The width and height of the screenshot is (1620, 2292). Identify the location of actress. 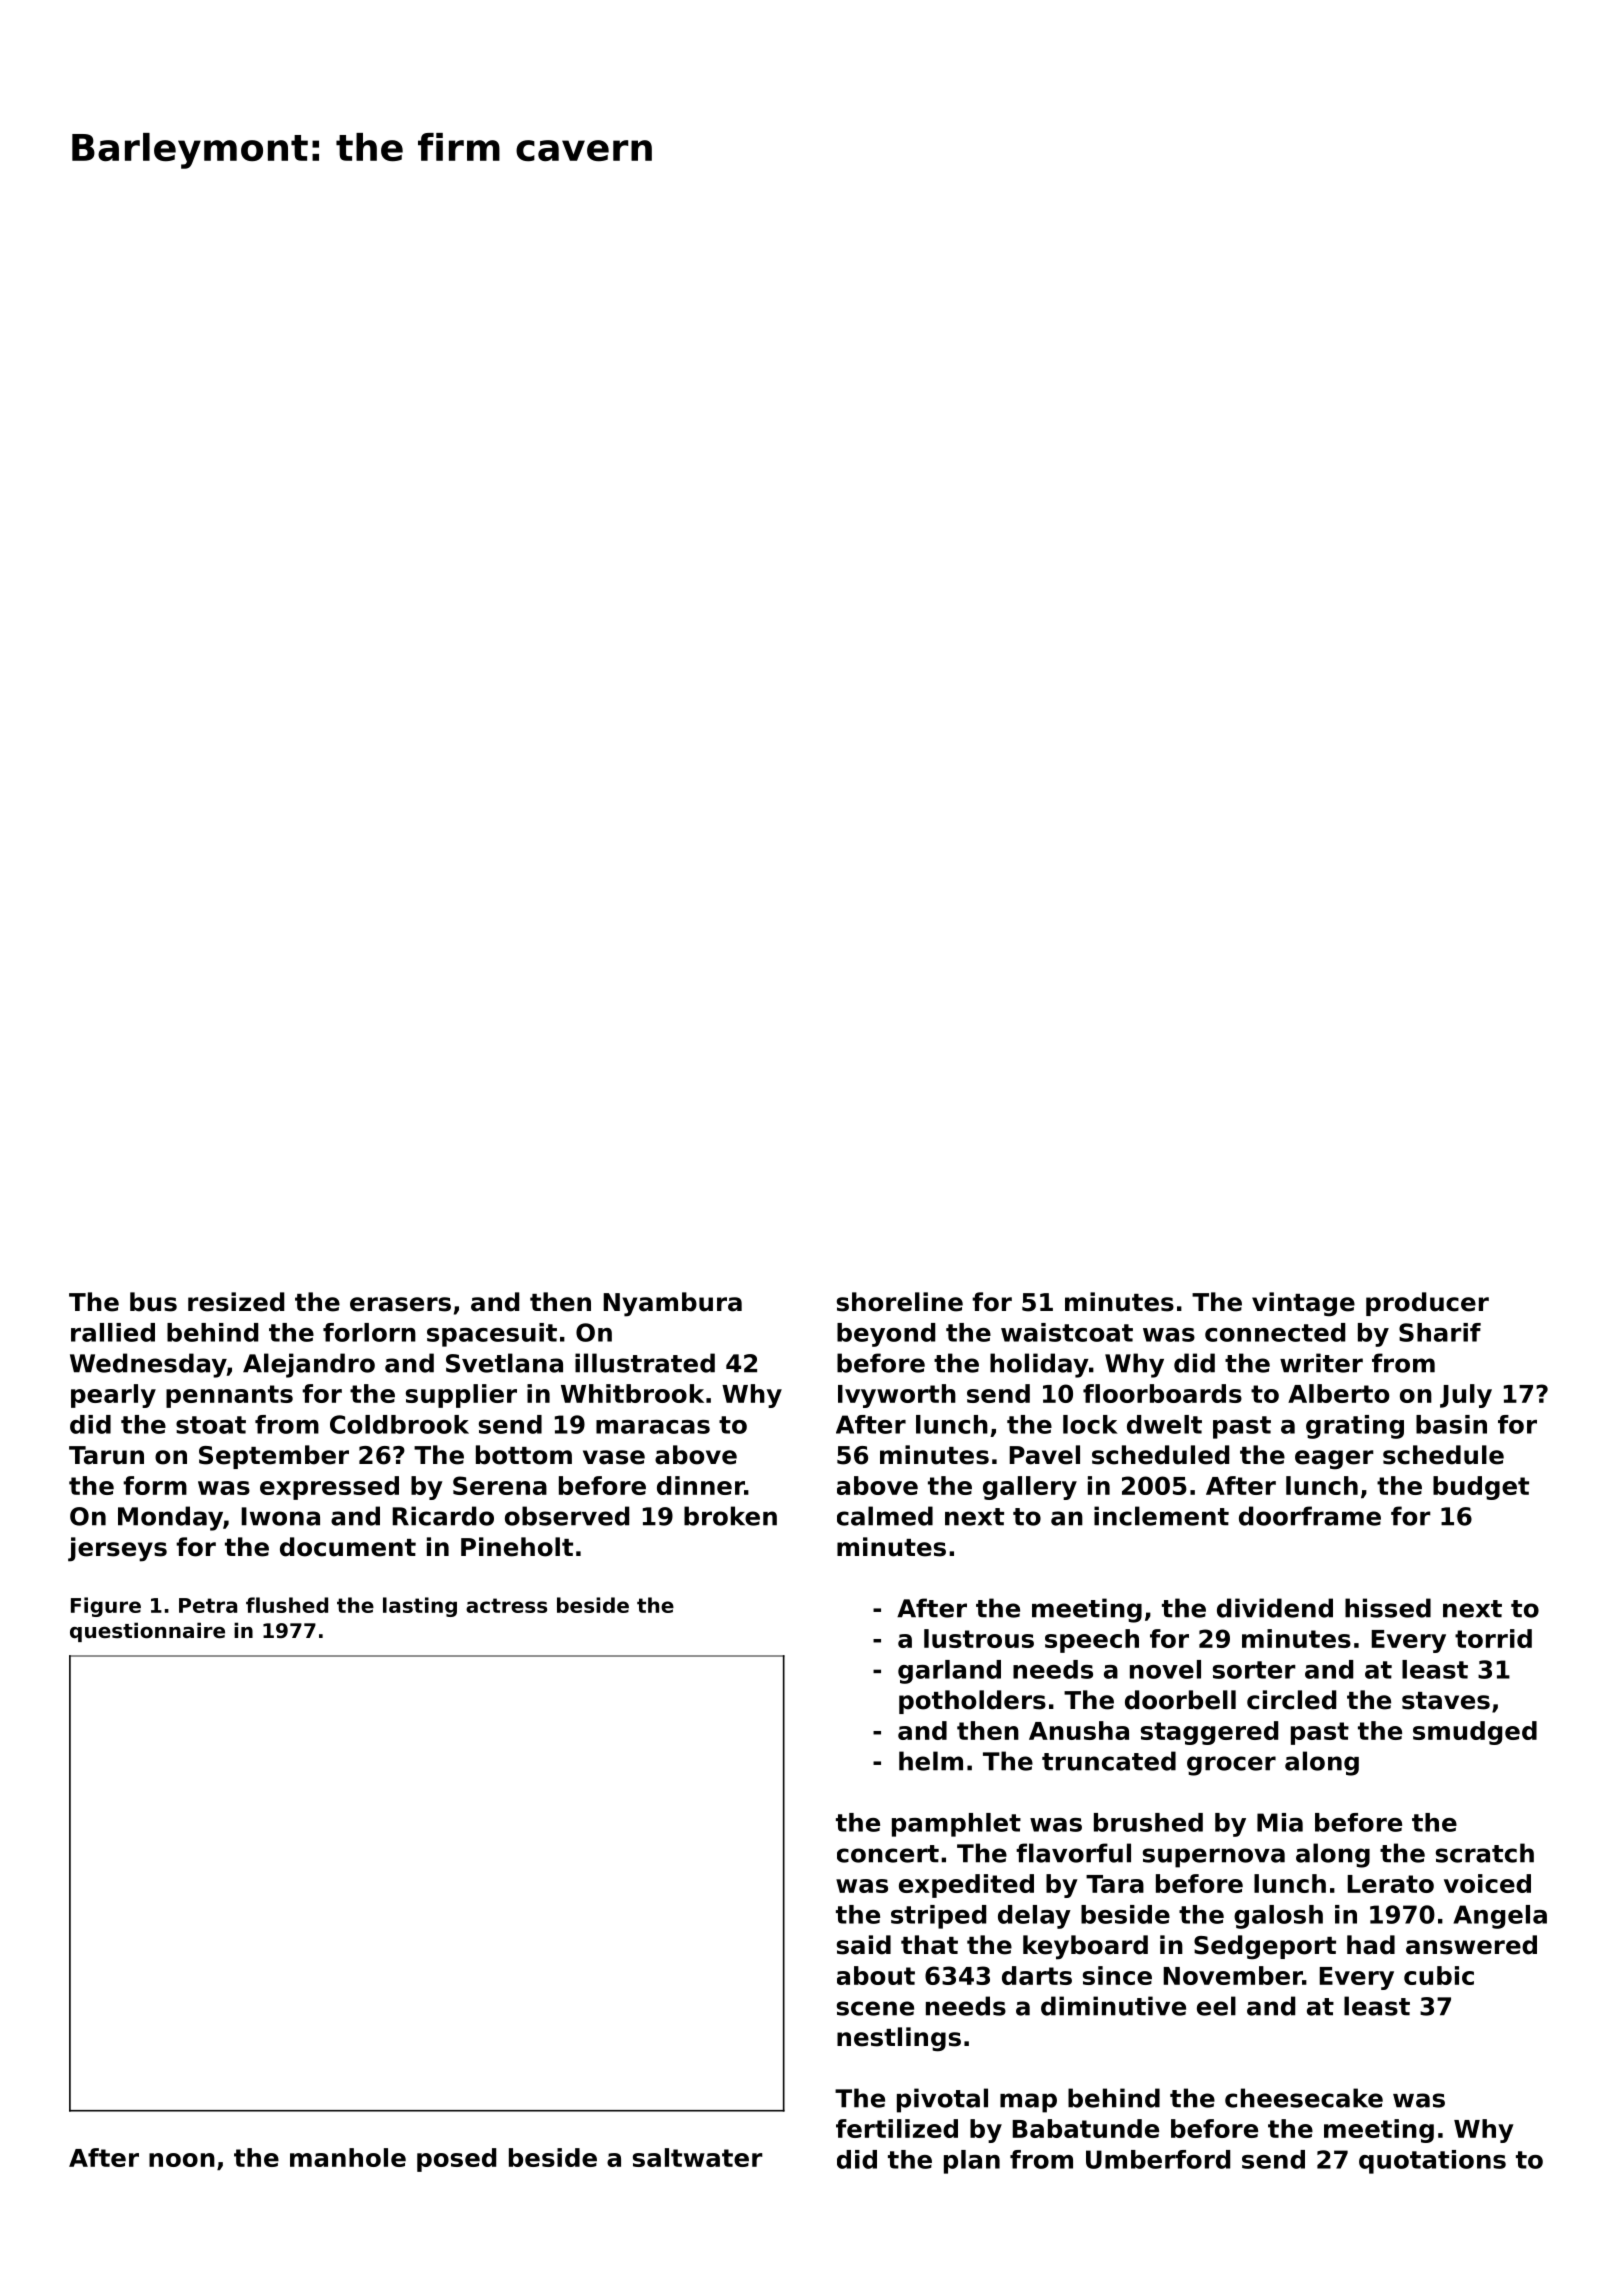
(506, 1605).
